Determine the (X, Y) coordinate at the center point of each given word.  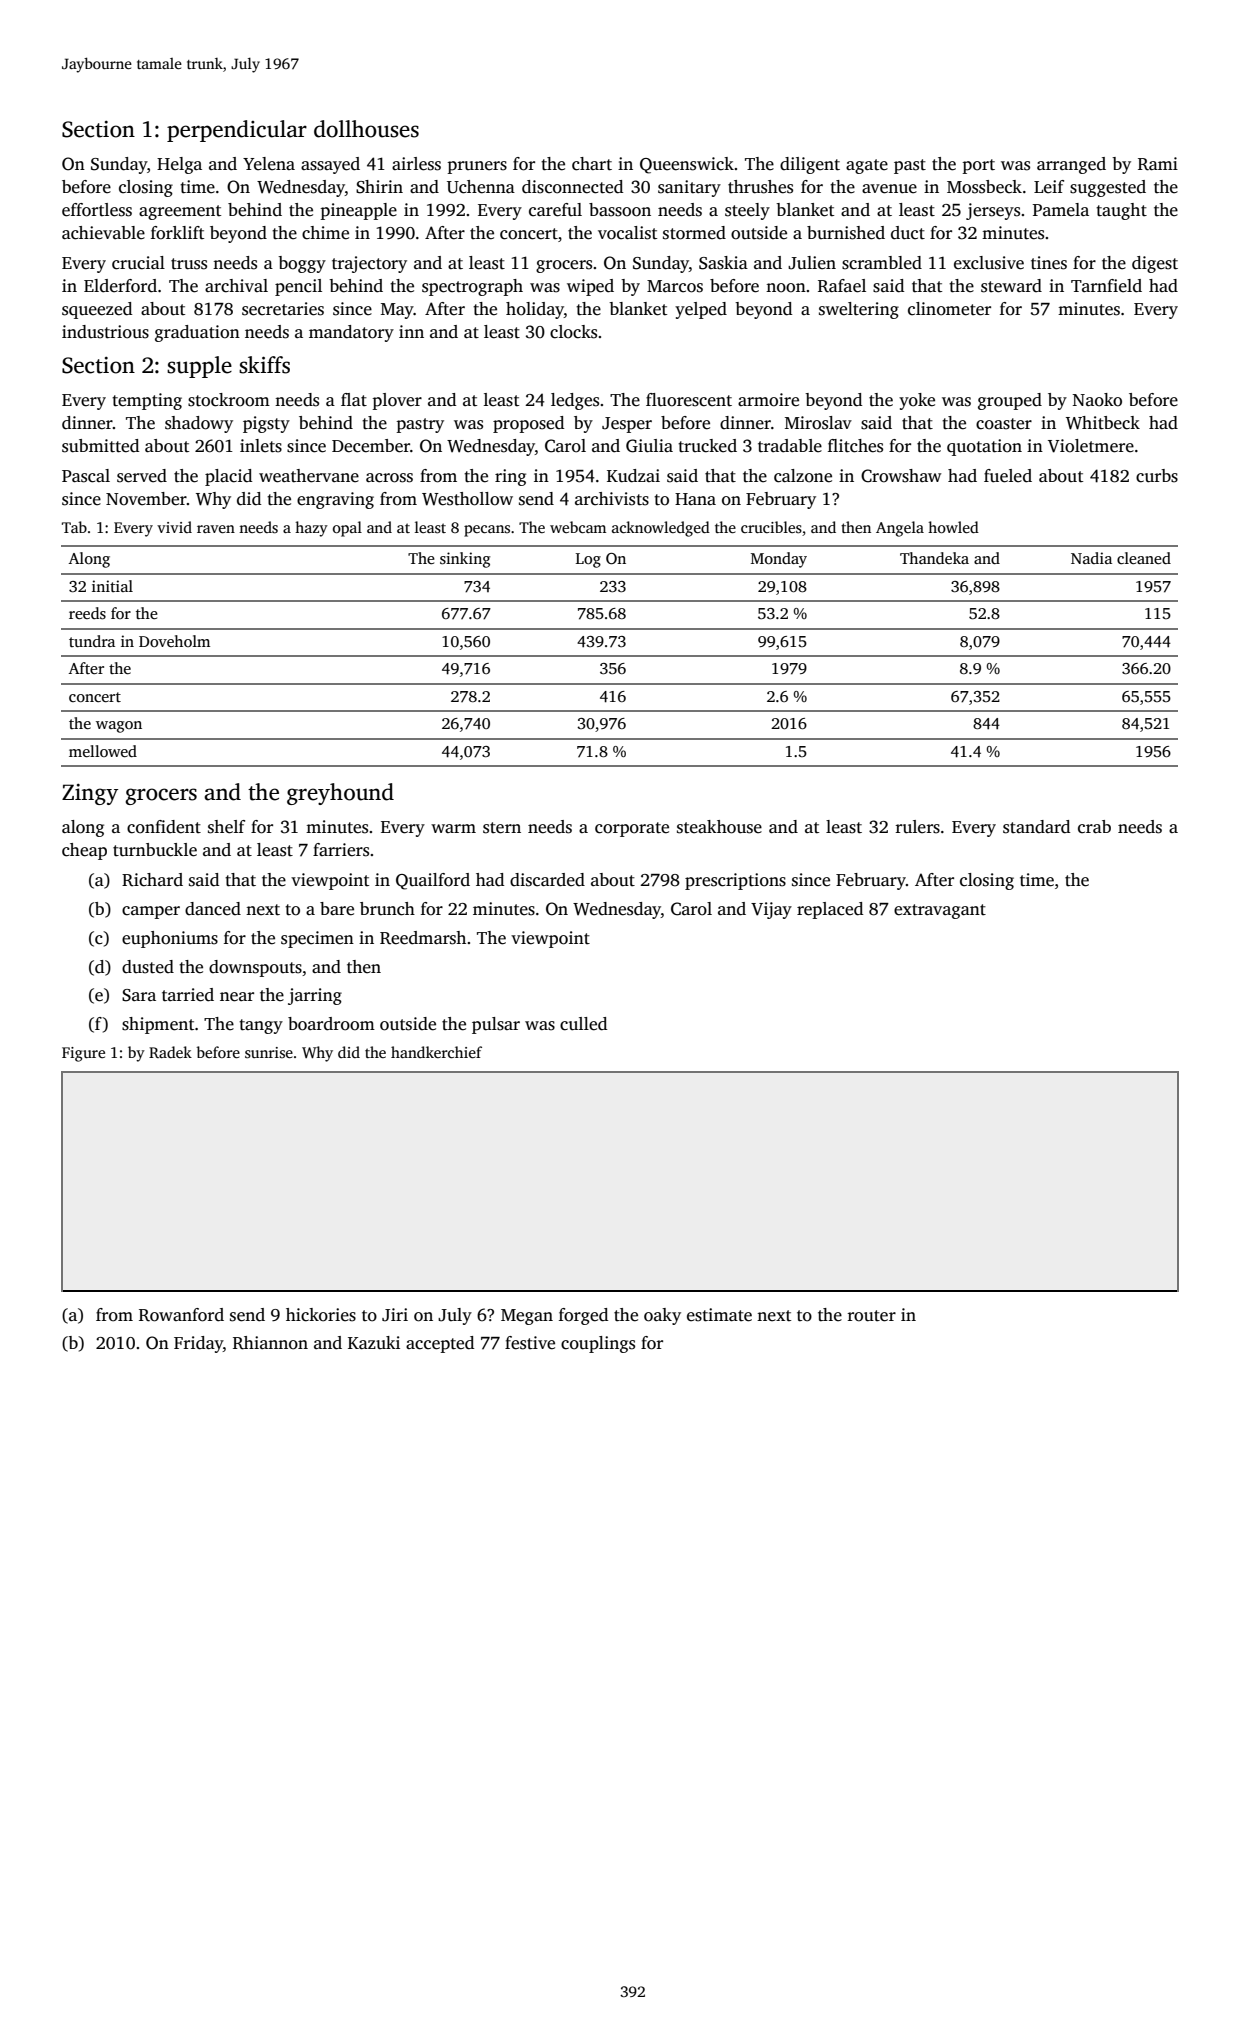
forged (583, 1316)
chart (592, 164)
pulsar (496, 1025)
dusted (148, 967)
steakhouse (719, 827)
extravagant (940, 911)
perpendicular (237, 131)
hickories (321, 1315)
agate (867, 166)
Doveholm (174, 641)
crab (1094, 827)
